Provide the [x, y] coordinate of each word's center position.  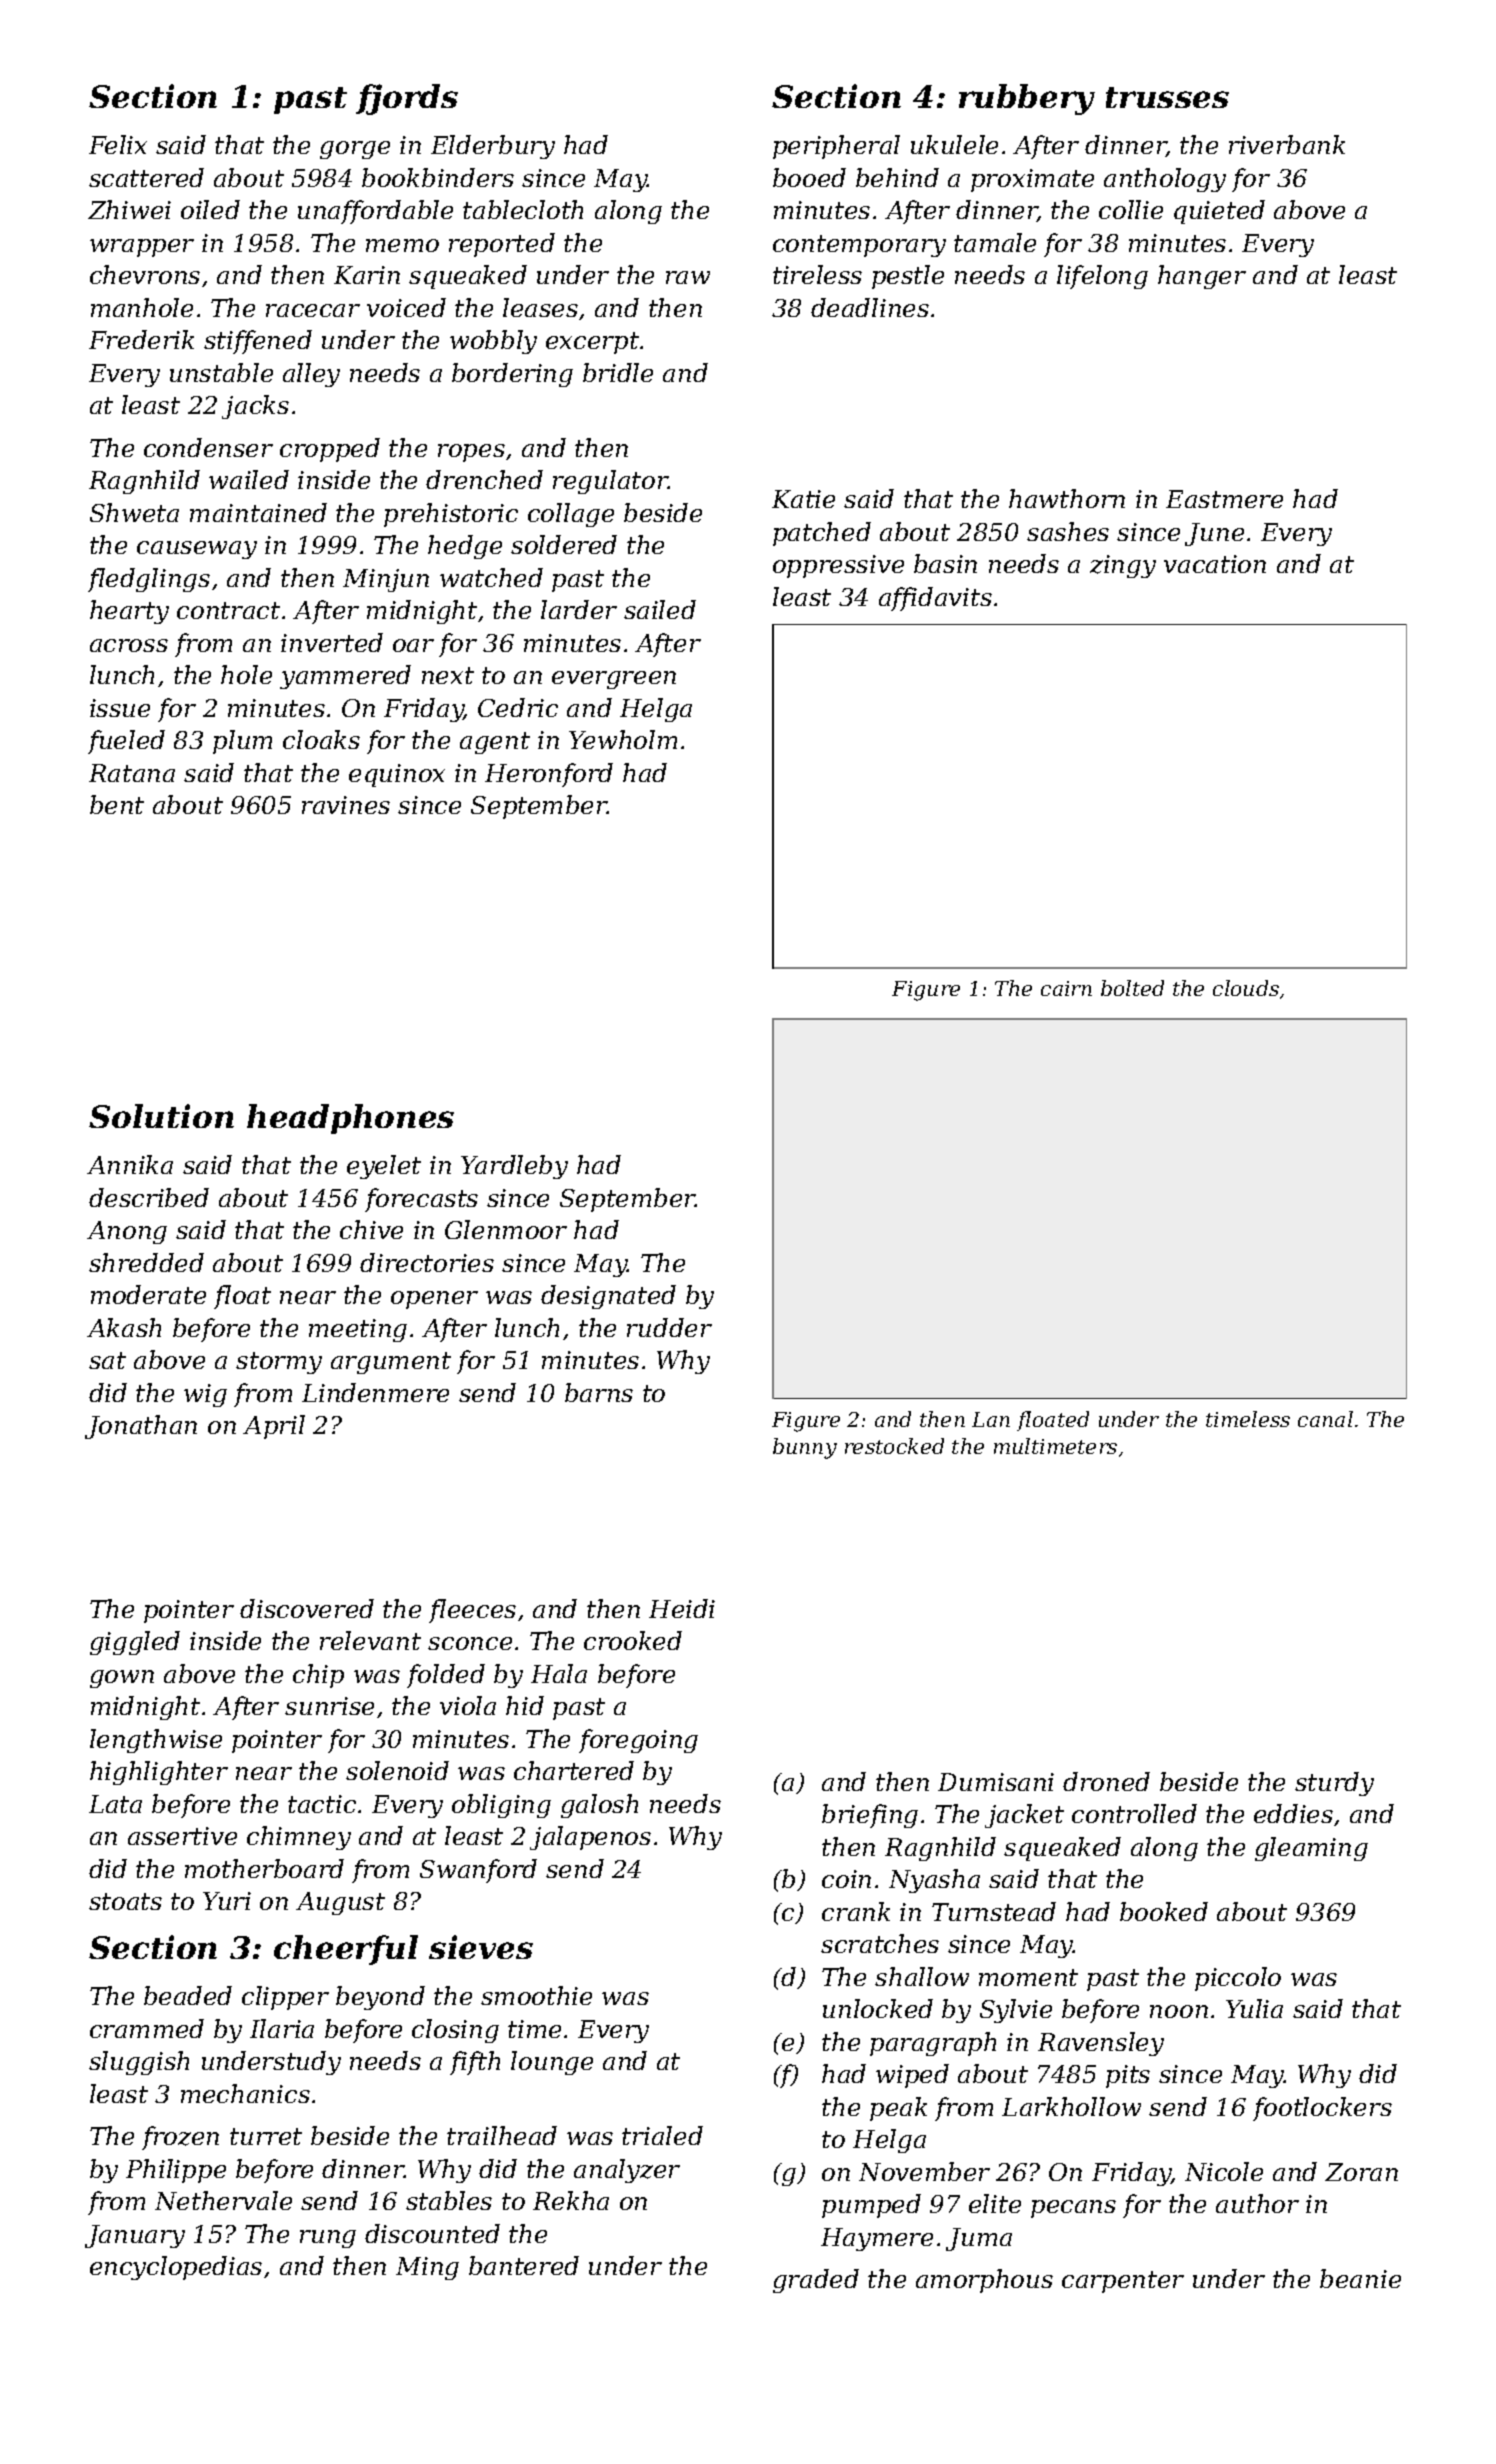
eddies [1293, 1813]
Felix [118, 144]
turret [266, 2136]
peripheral [836, 147]
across [129, 645]
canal [1325, 1419]
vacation [1215, 564]
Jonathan [141, 1427]
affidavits [935, 599]
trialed [662, 2135]
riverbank [1287, 144]
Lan [991, 1419]
